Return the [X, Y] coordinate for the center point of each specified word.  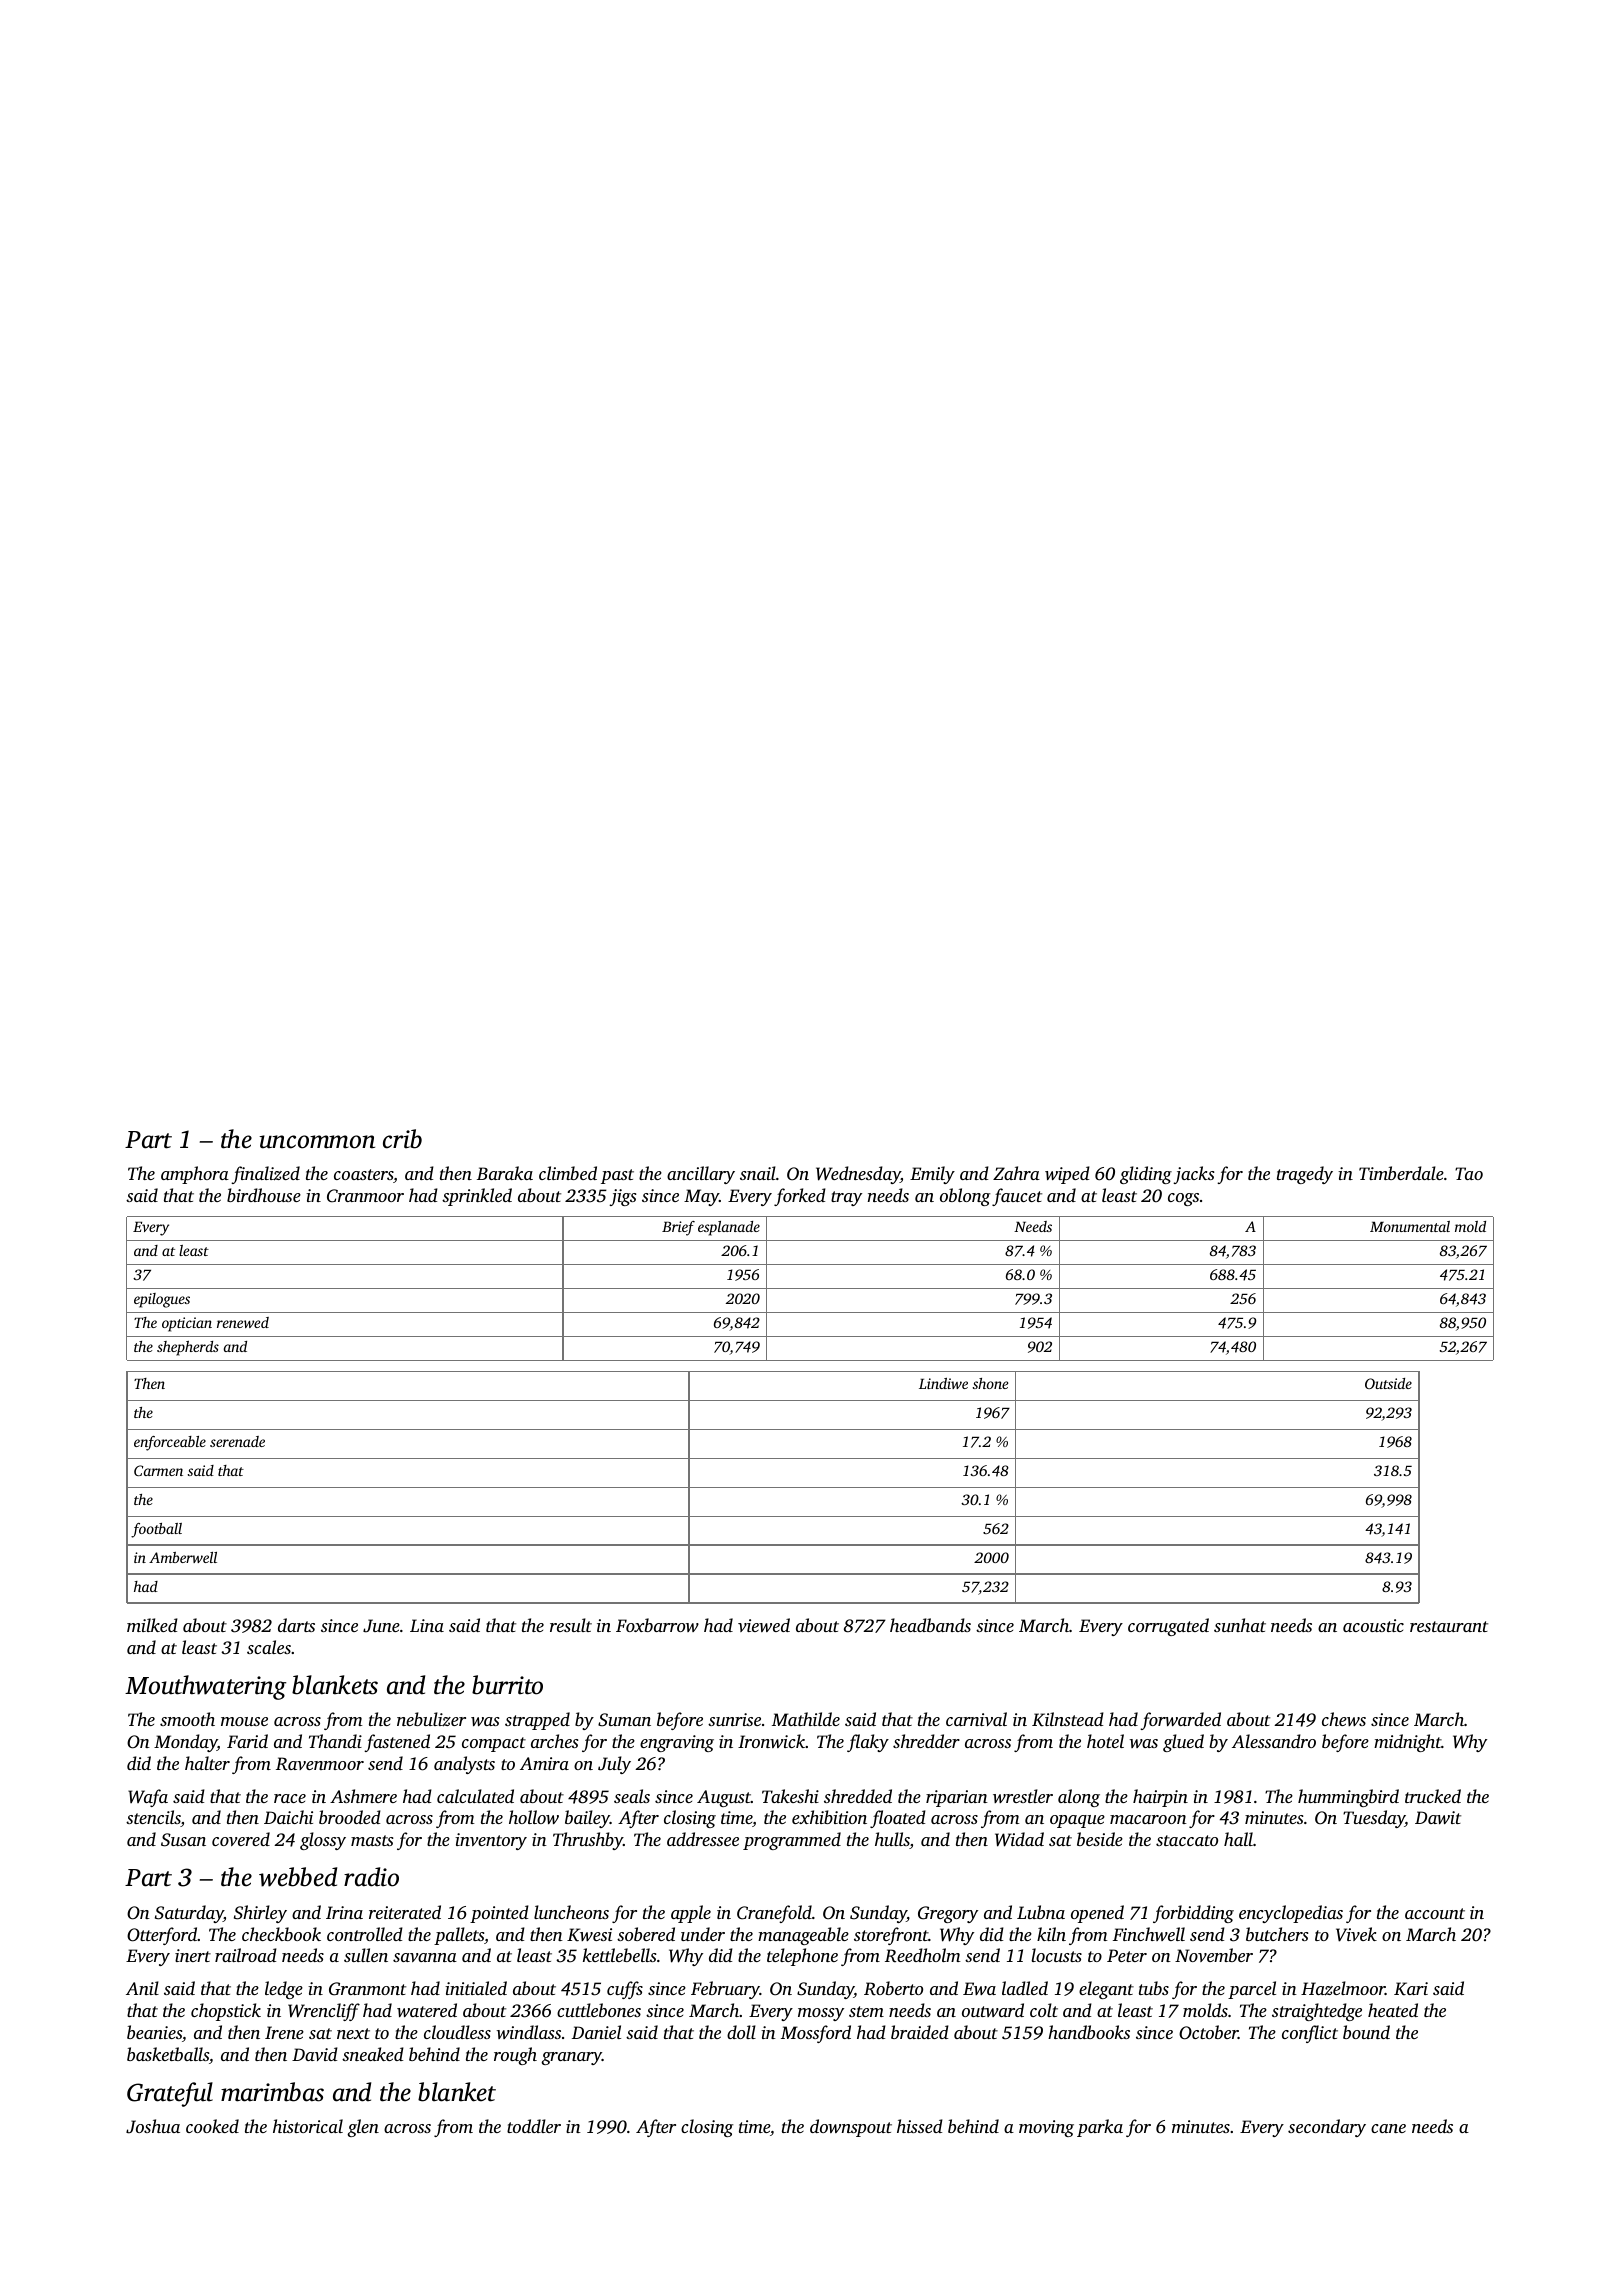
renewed [243, 1322]
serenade [237, 1441]
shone [990, 1383]
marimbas [272, 2092]
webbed [298, 1877]
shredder [926, 1741]
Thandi [335, 1741]
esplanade [729, 1228]
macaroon [1148, 1819]
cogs [1183, 1199]
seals [632, 1796]
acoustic [1373, 1625]
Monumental [1410, 1226]
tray [846, 1198]
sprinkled [477, 1197]
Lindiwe [943, 1383]
